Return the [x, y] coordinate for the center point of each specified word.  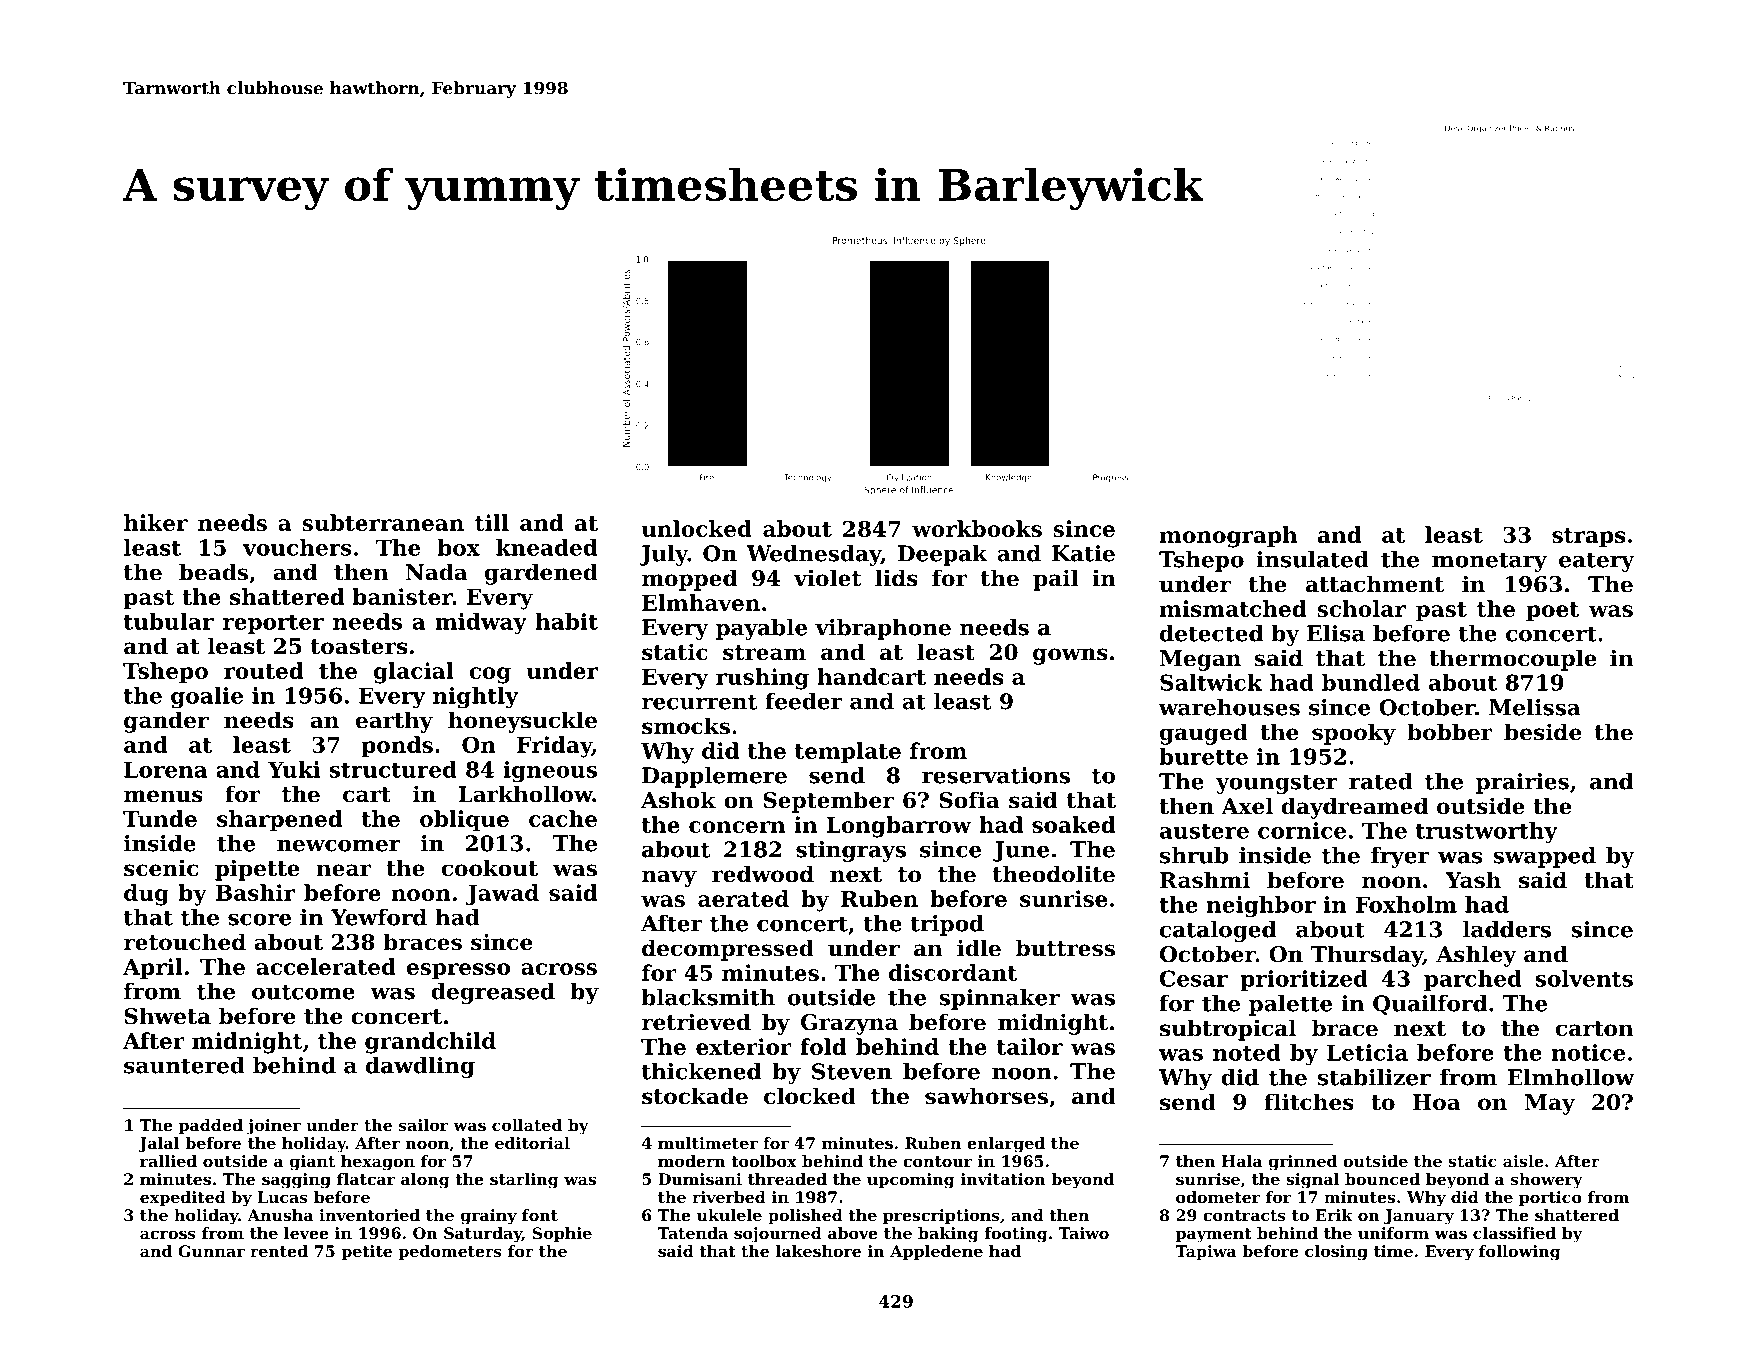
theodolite [1054, 874]
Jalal [159, 1145]
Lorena [165, 769]
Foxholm [1406, 904]
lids [896, 578]
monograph [1228, 537]
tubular [169, 621]
